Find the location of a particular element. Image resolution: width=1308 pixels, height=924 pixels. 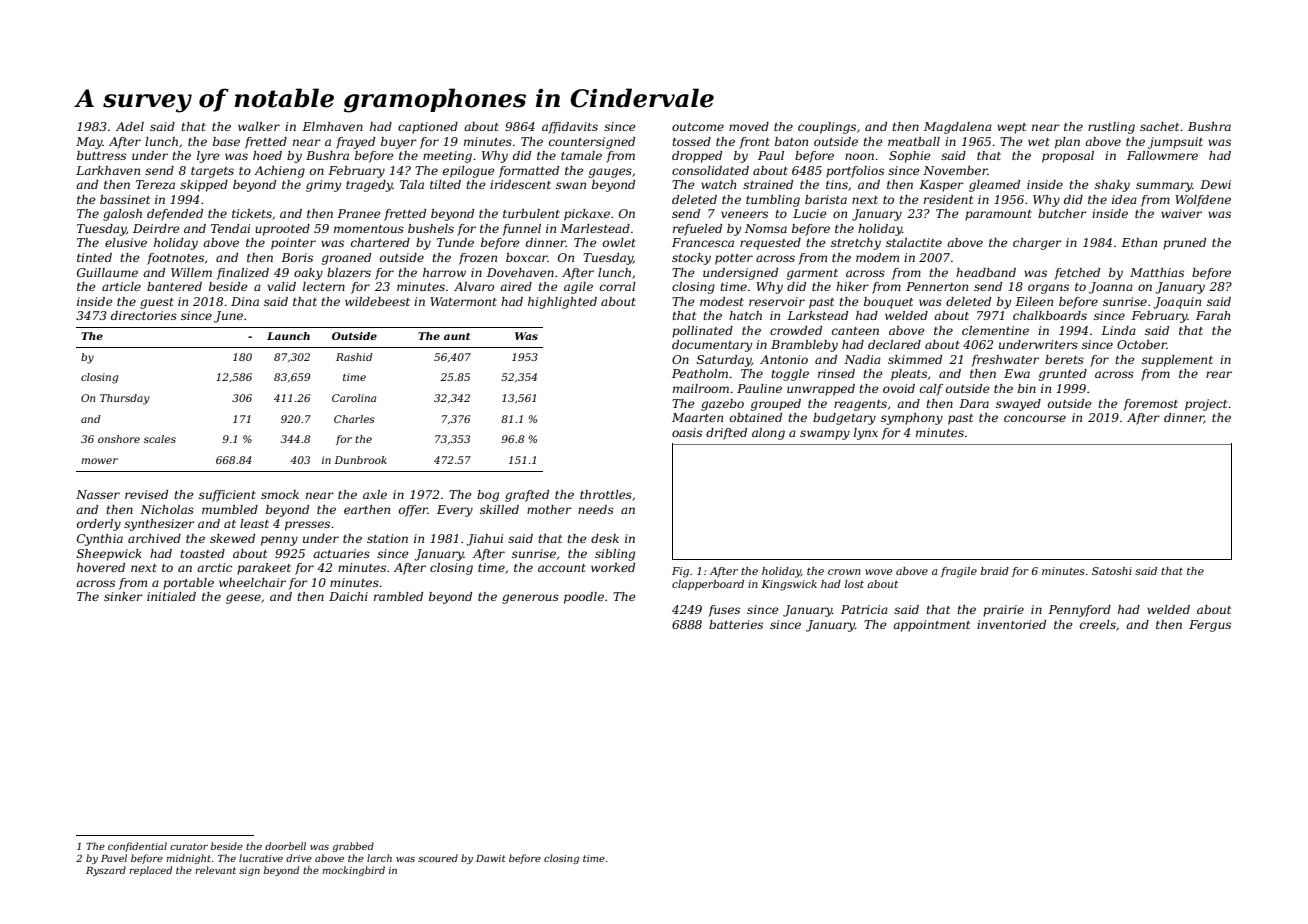

footnotes is located at coordinates (175, 259).
